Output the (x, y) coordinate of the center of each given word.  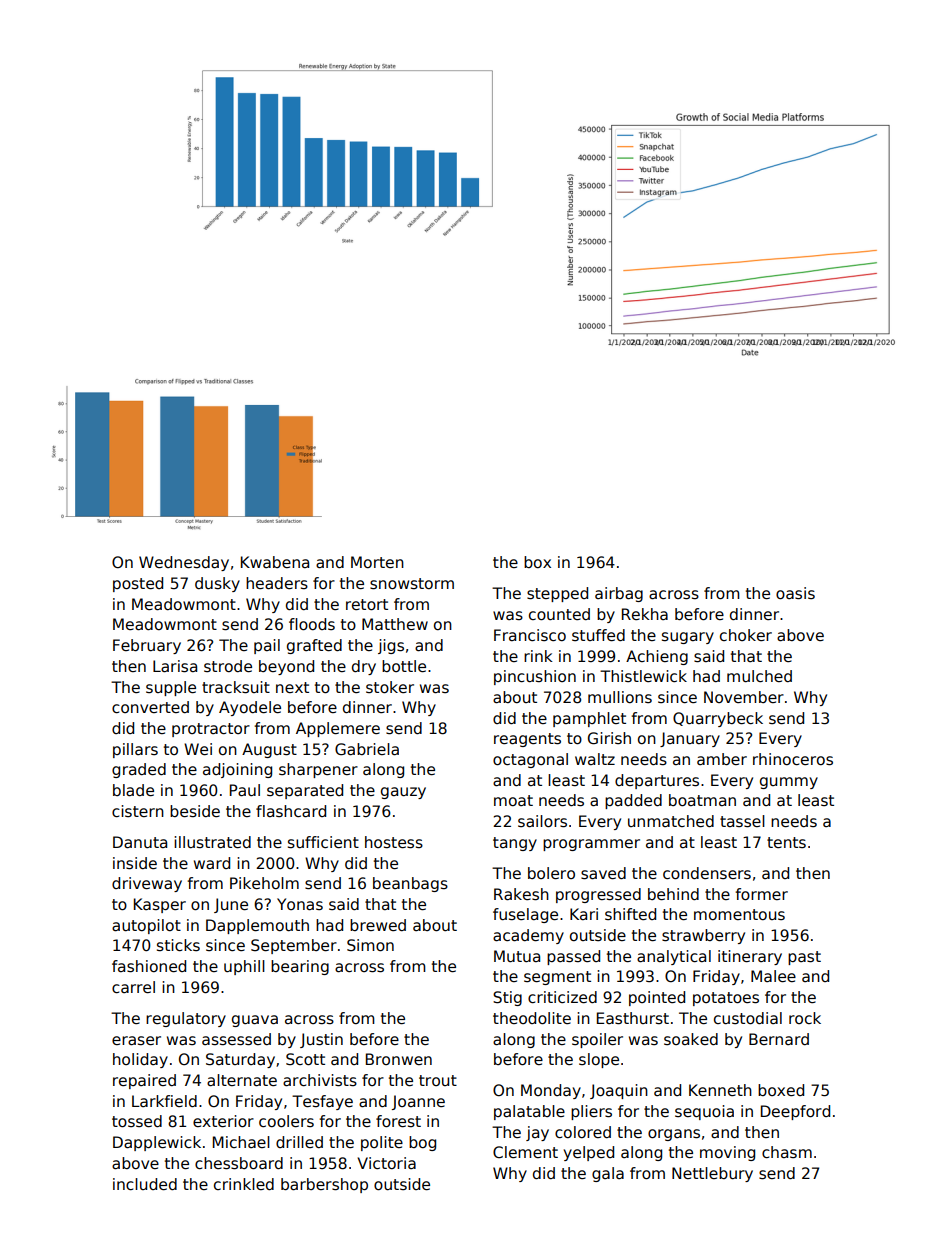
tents (786, 842)
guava (255, 1021)
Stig (507, 998)
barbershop (324, 1185)
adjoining (237, 770)
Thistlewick (643, 676)
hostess (394, 842)
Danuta (140, 842)
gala (608, 1174)
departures (657, 781)
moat (513, 800)
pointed (657, 998)
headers (277, 583)
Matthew (395, 624)
